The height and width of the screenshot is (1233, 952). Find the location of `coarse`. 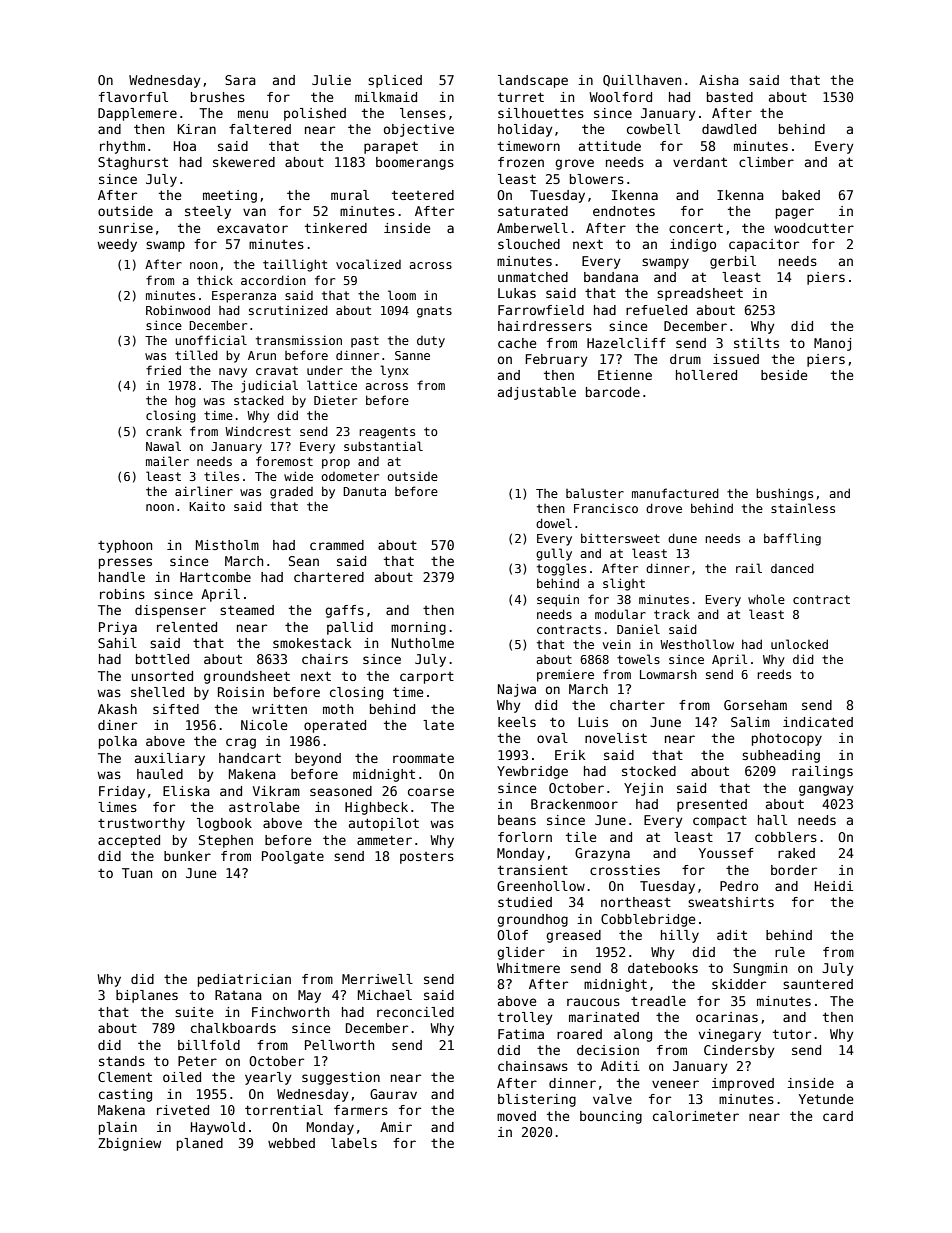

coarse is located at coordinates (431, 792).
